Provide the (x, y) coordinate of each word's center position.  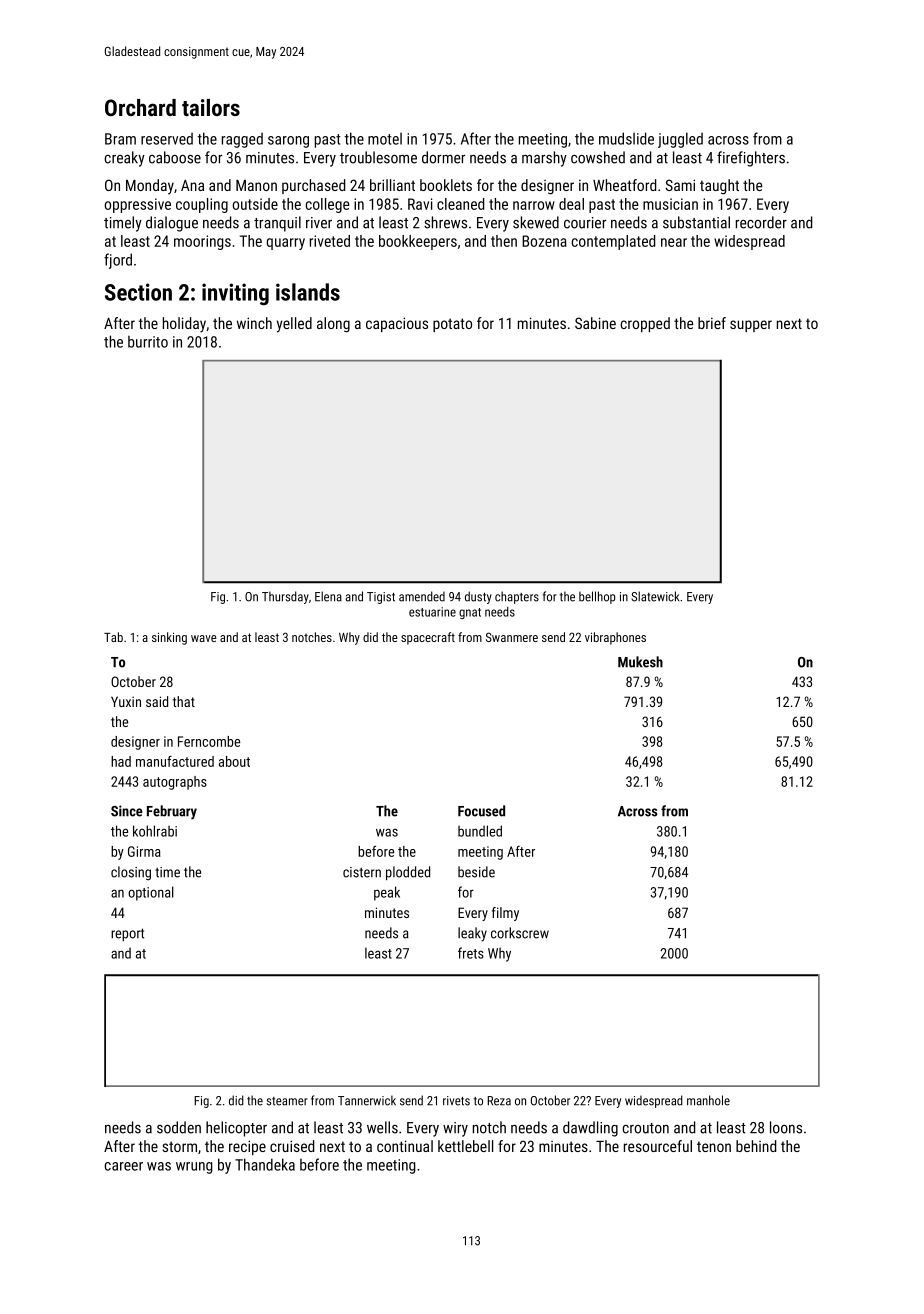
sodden (179, 1127)
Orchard (140, 107)
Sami (680, 185)
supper (751, 326)
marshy (544, 159)
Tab (113, 637)
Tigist (381, 598)
